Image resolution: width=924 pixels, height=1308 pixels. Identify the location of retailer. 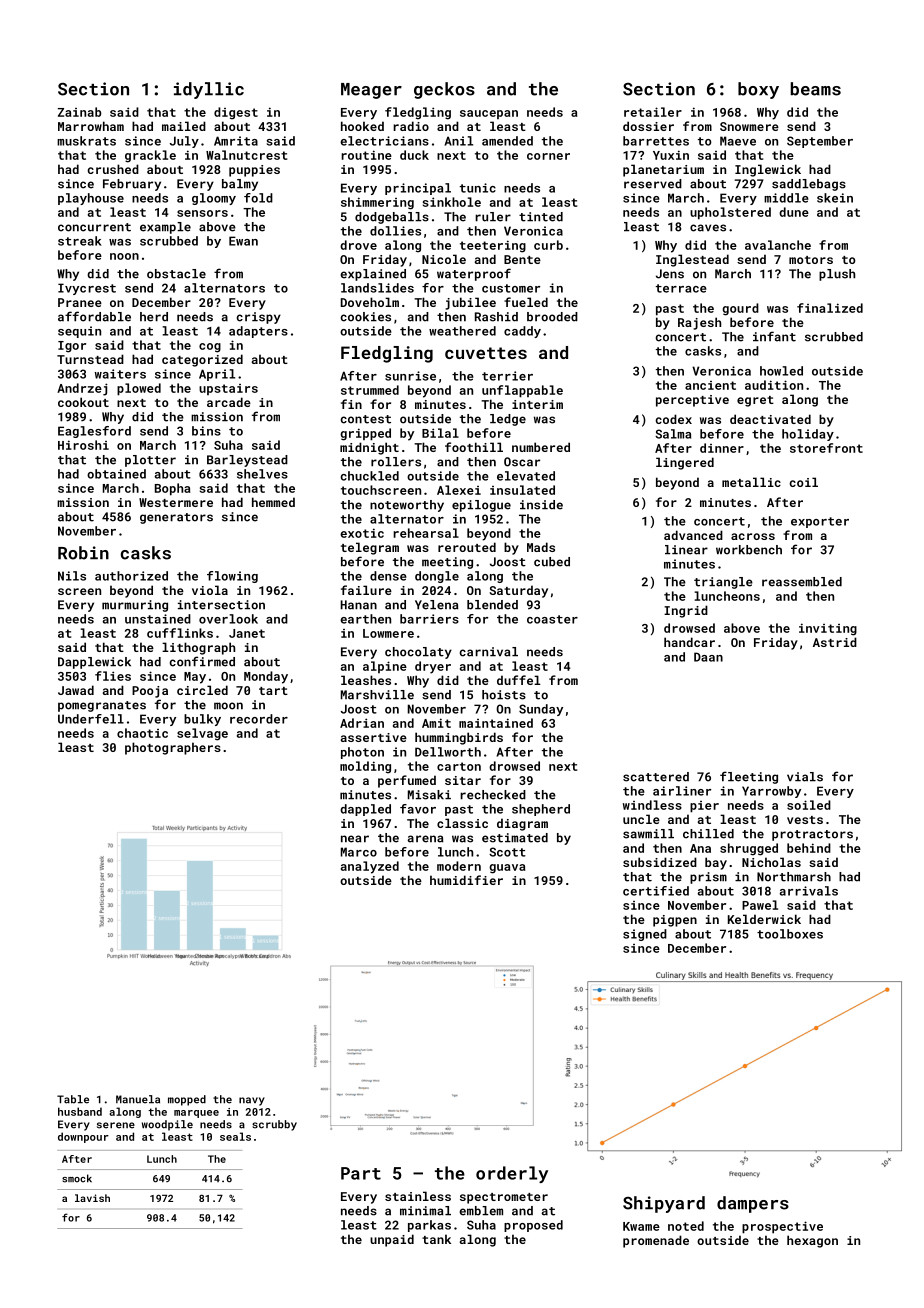
(653, 112).
